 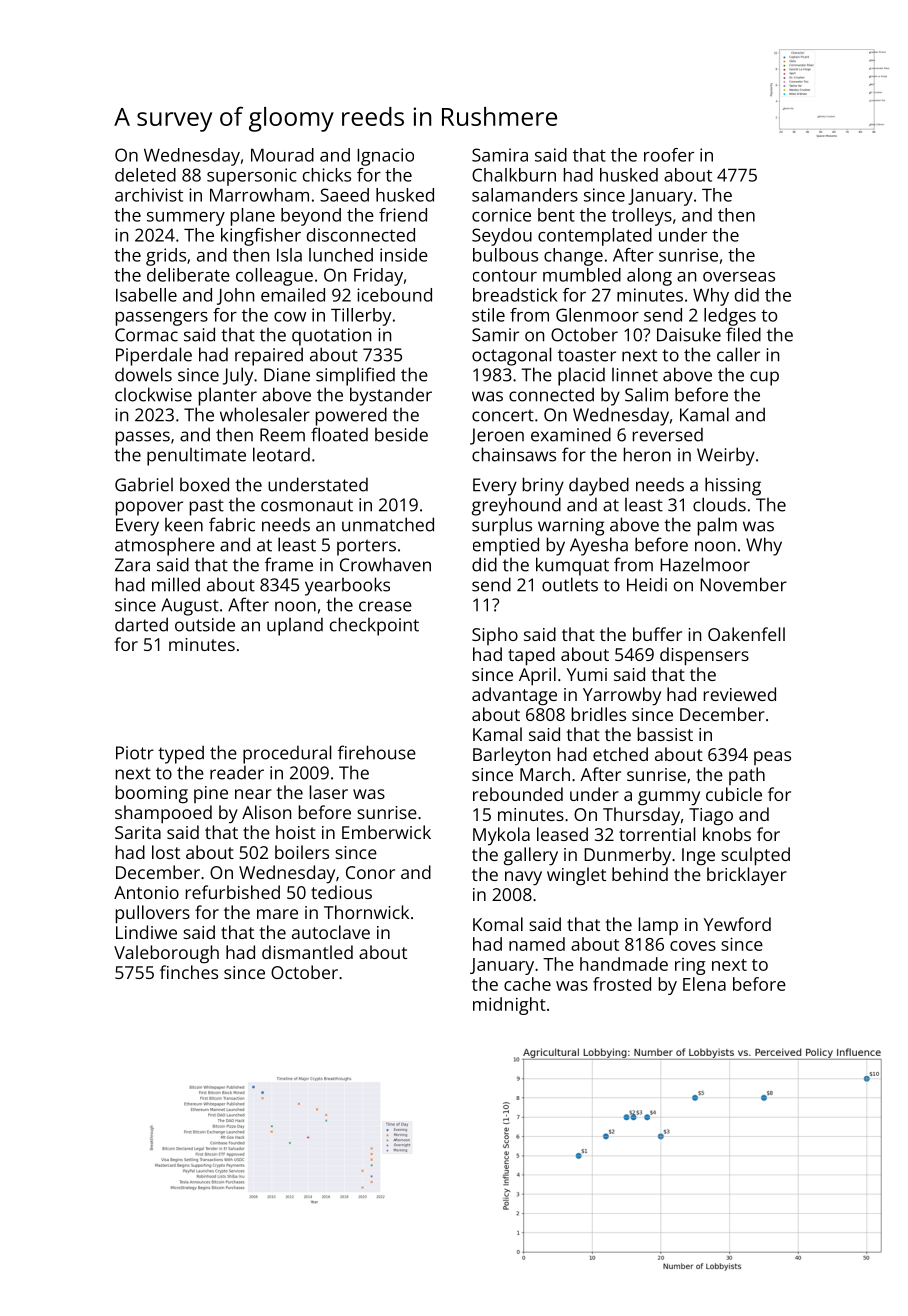 What do you see at coordinates (141, 624) in the screenshot?
I see `darted` at bounding box center [141, 624].
